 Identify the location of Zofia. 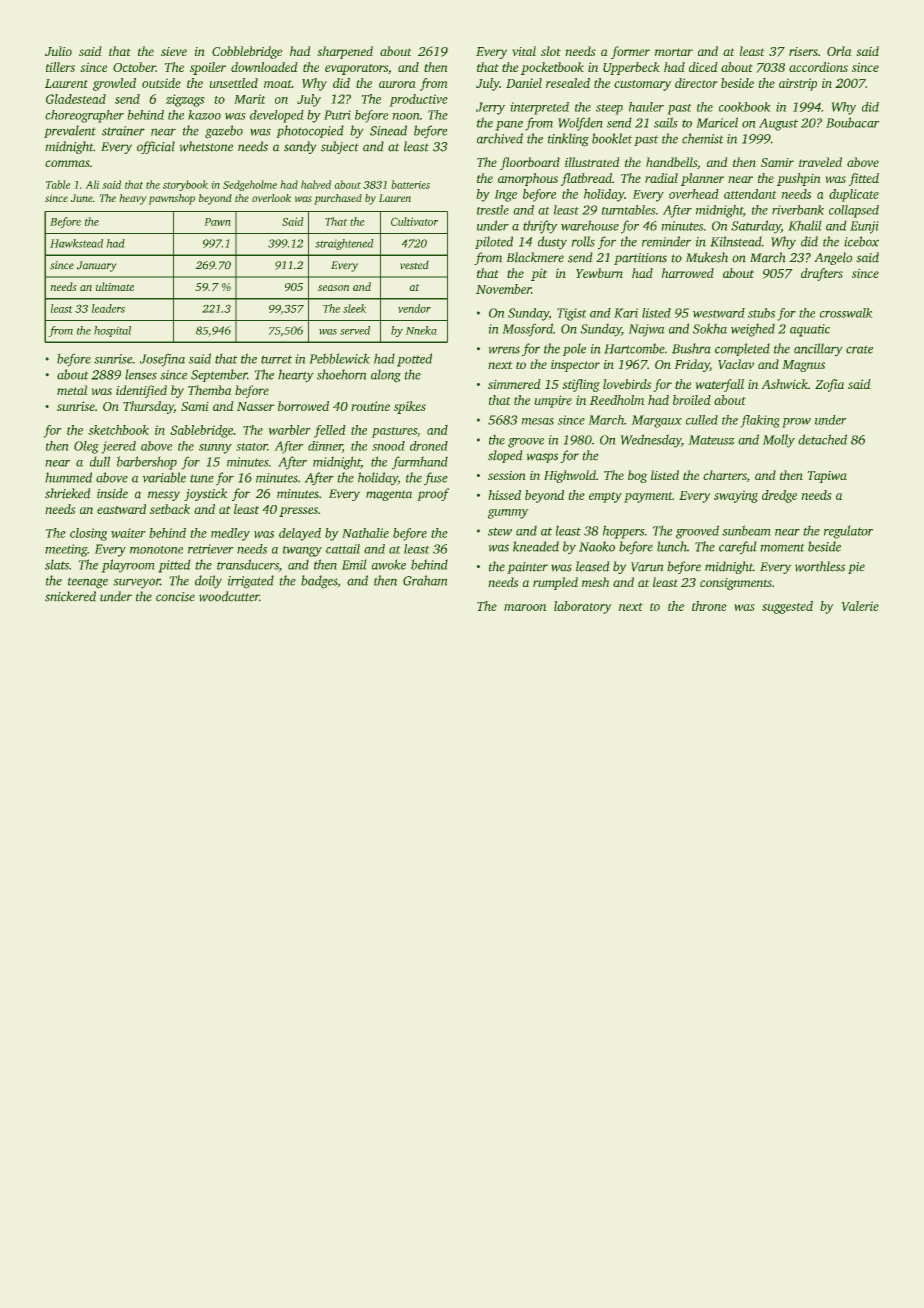
(829, 385).
